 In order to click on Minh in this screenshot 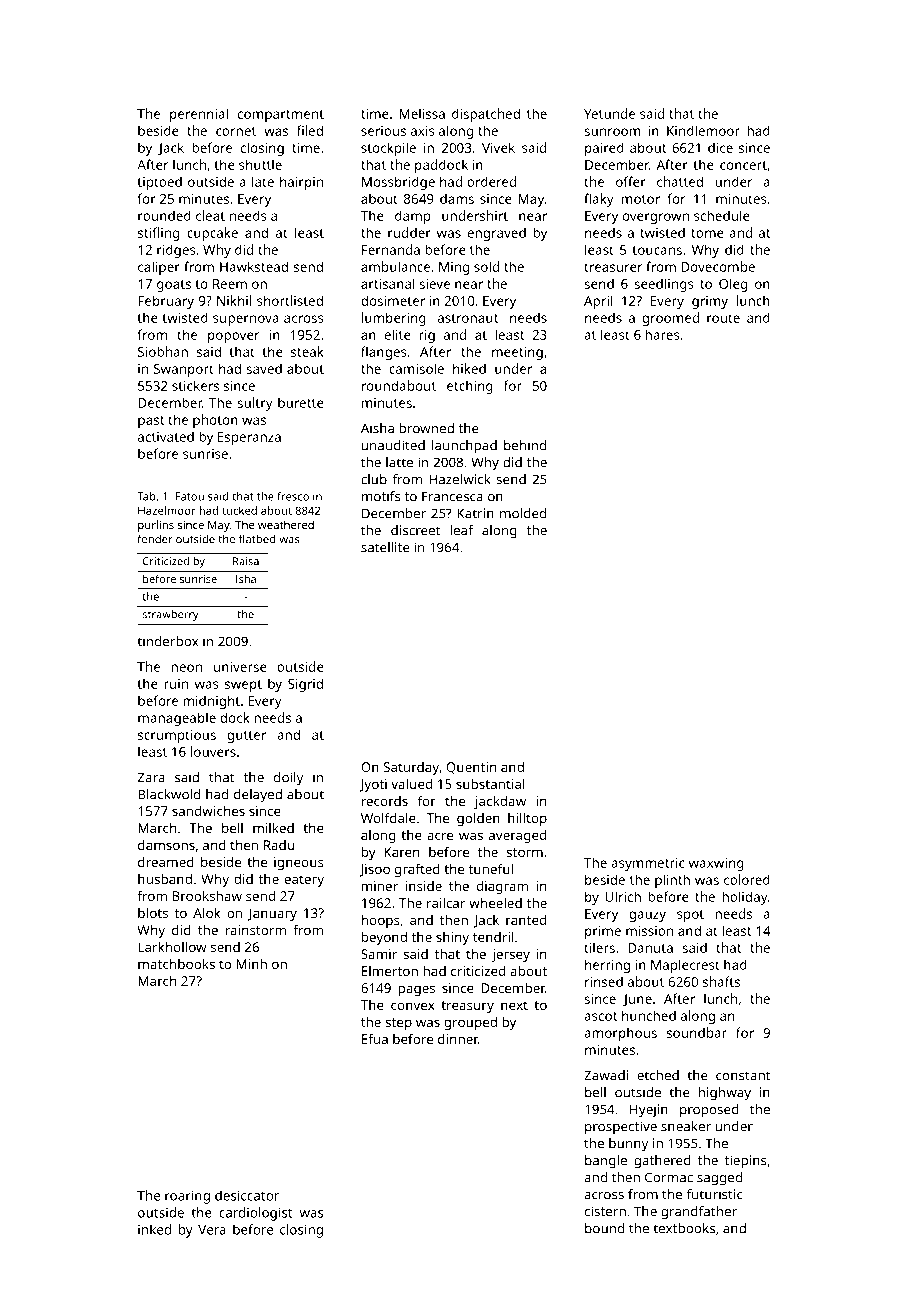, I will do `click(252, 964)`.
